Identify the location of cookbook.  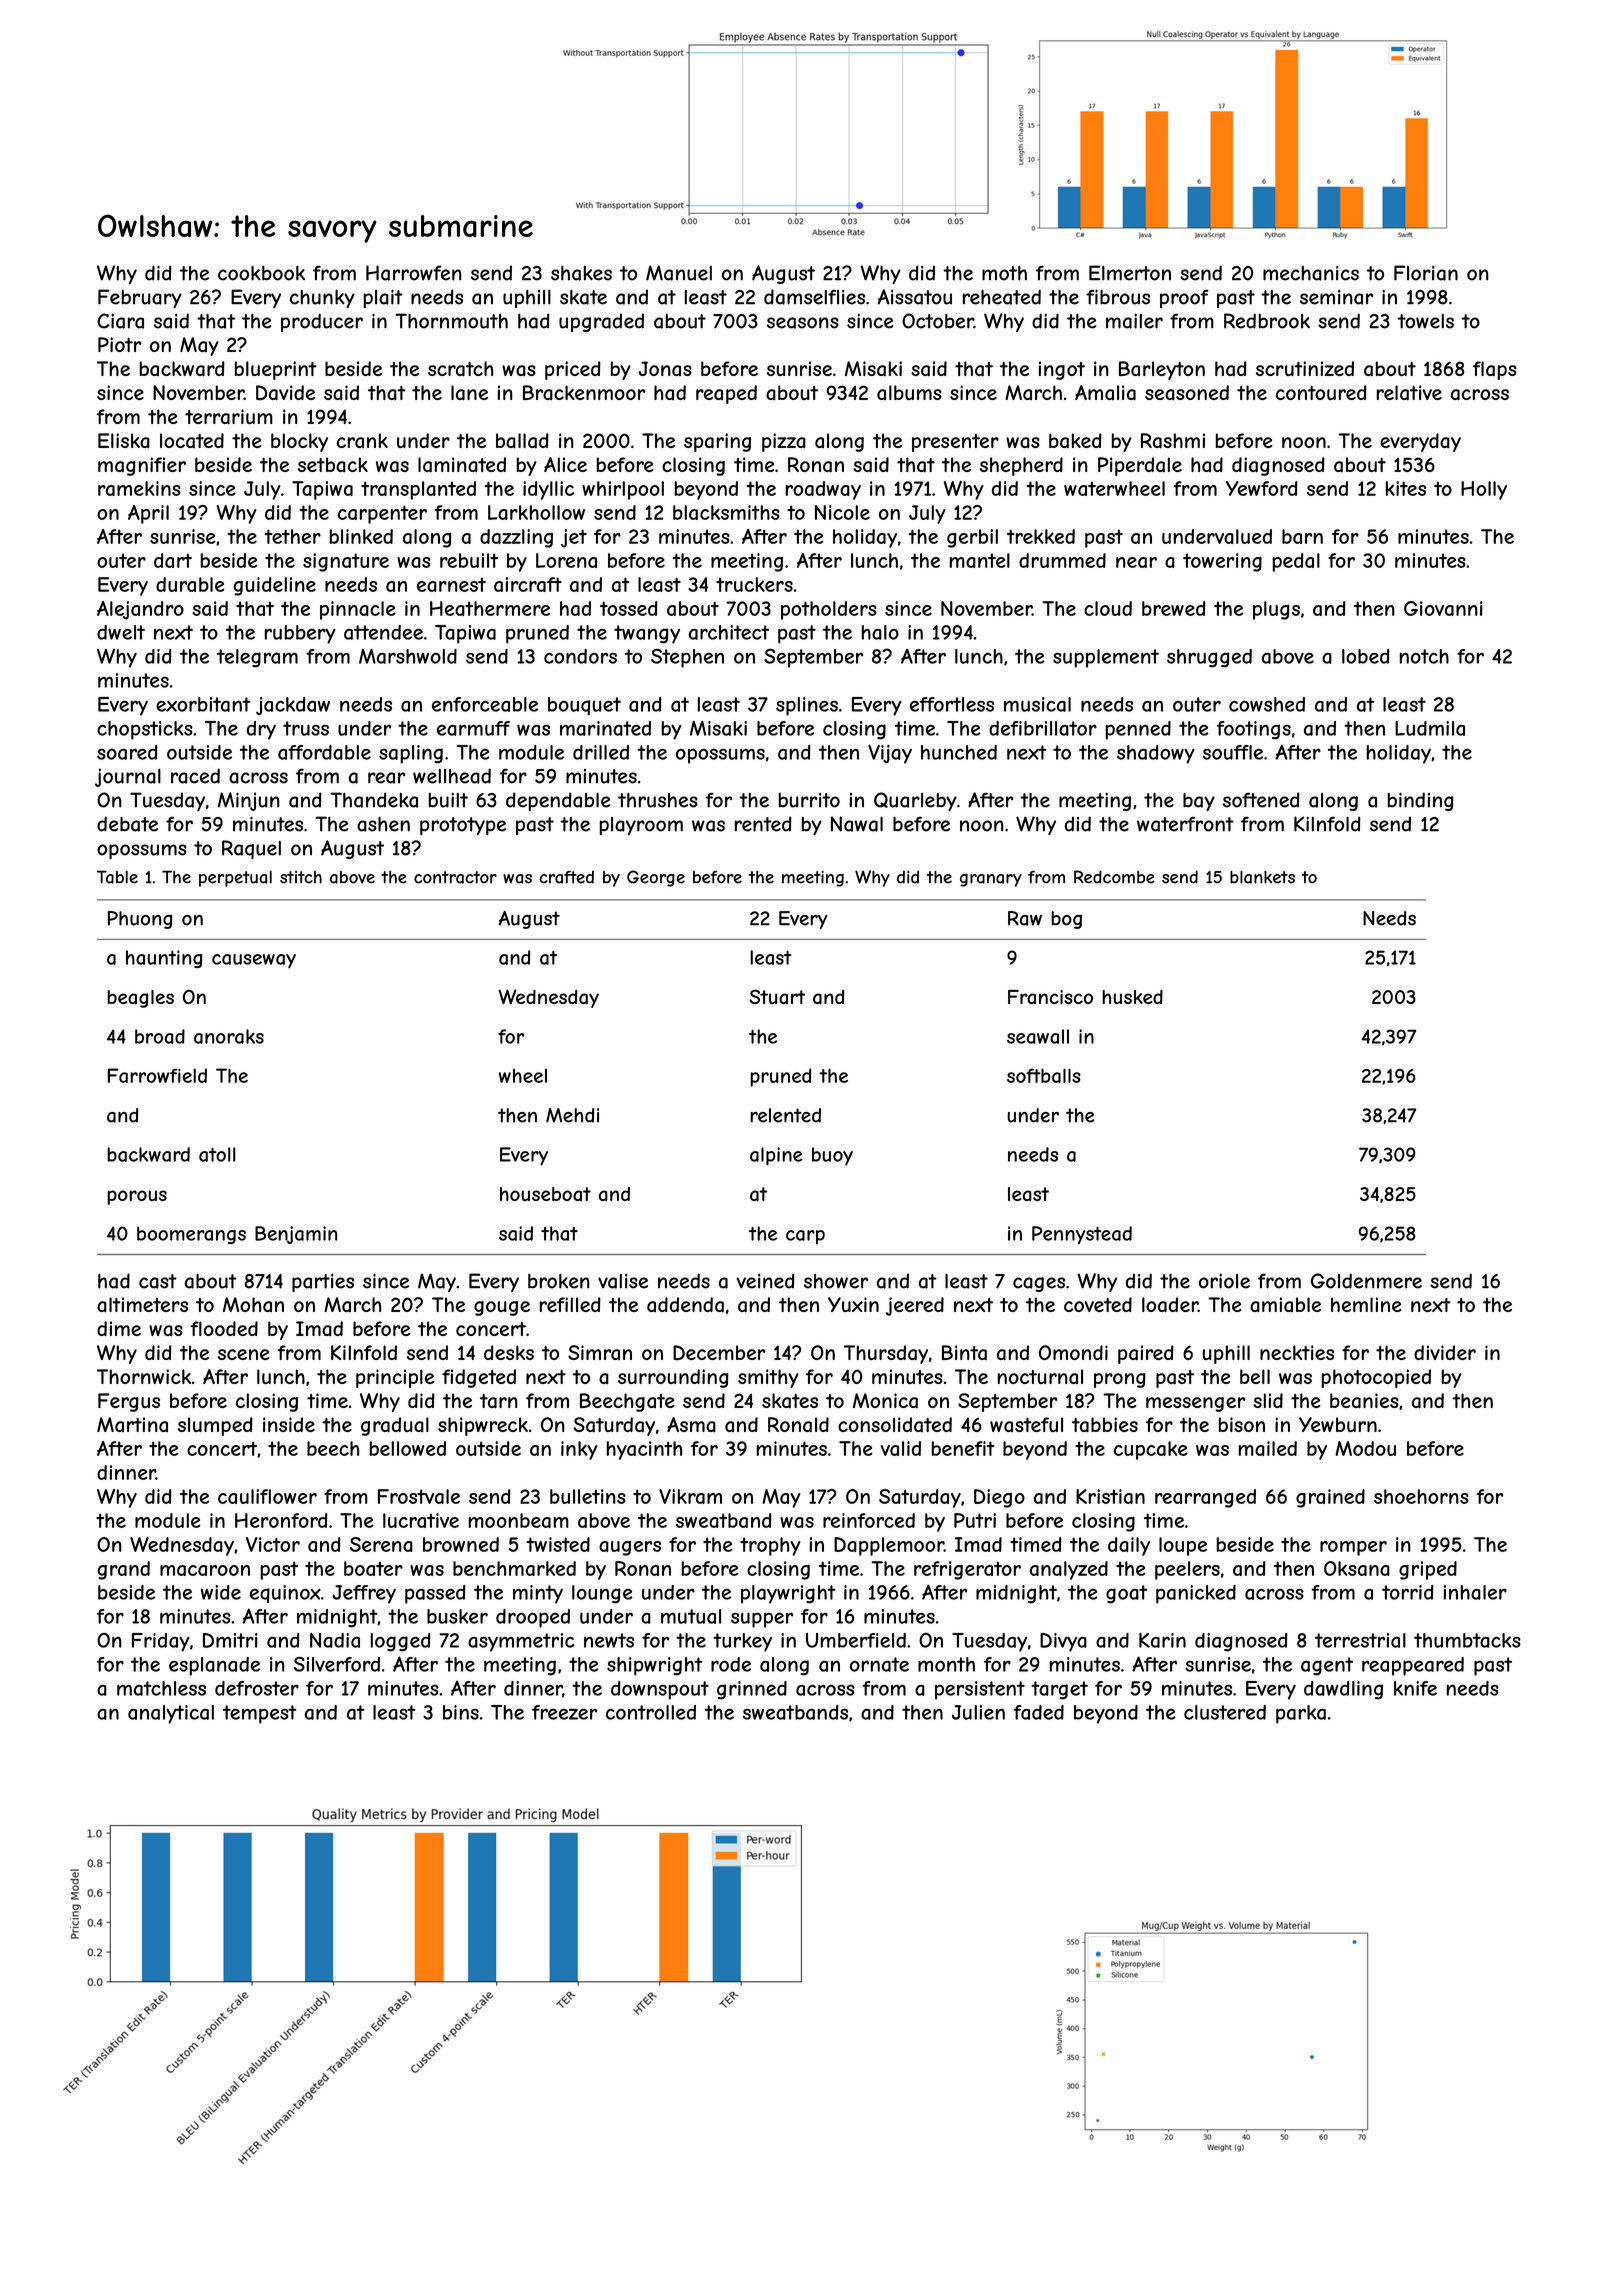
(261, 273).
